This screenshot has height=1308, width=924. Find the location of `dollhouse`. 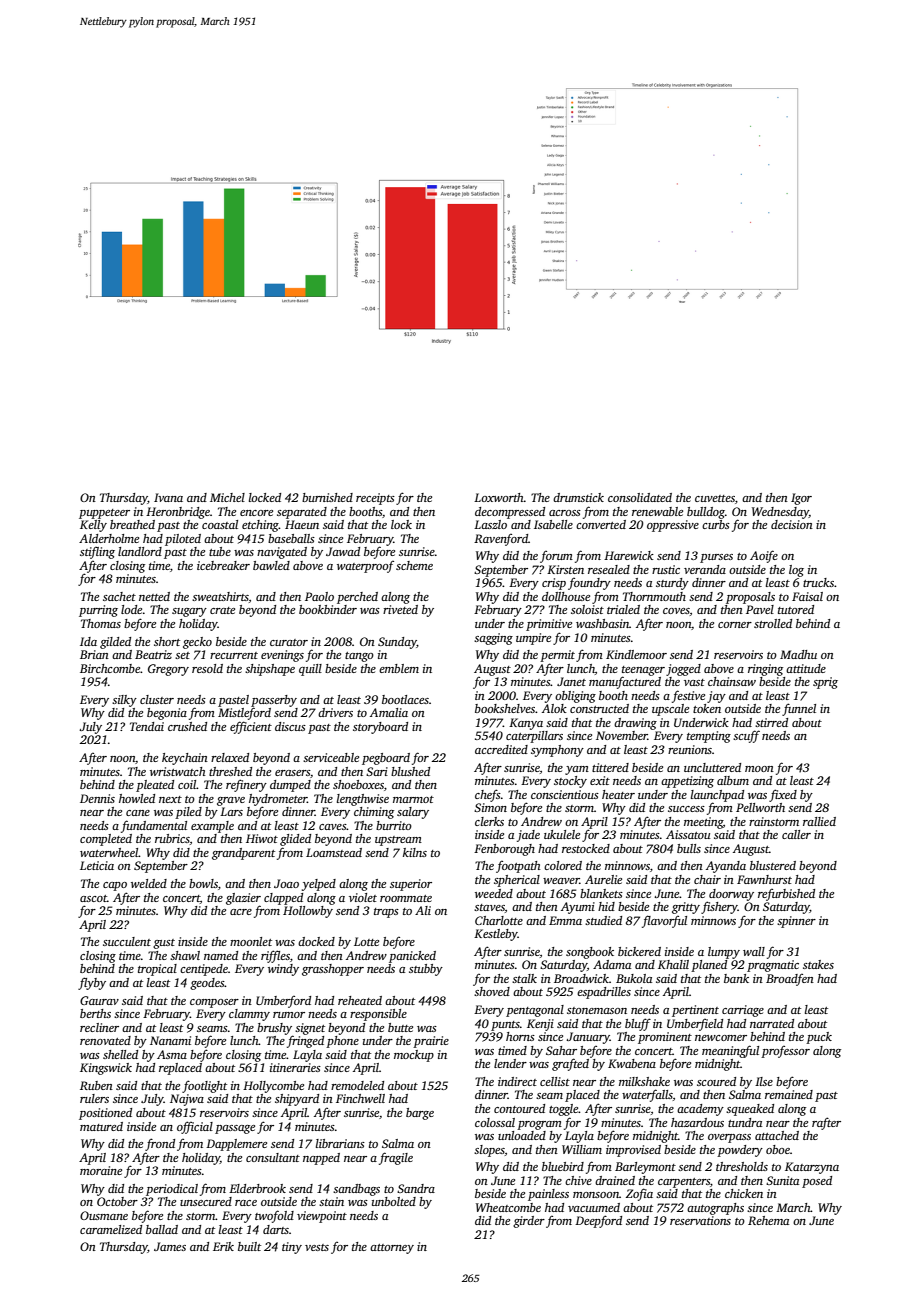

dollhouse is located at coordinates (566, 596).
